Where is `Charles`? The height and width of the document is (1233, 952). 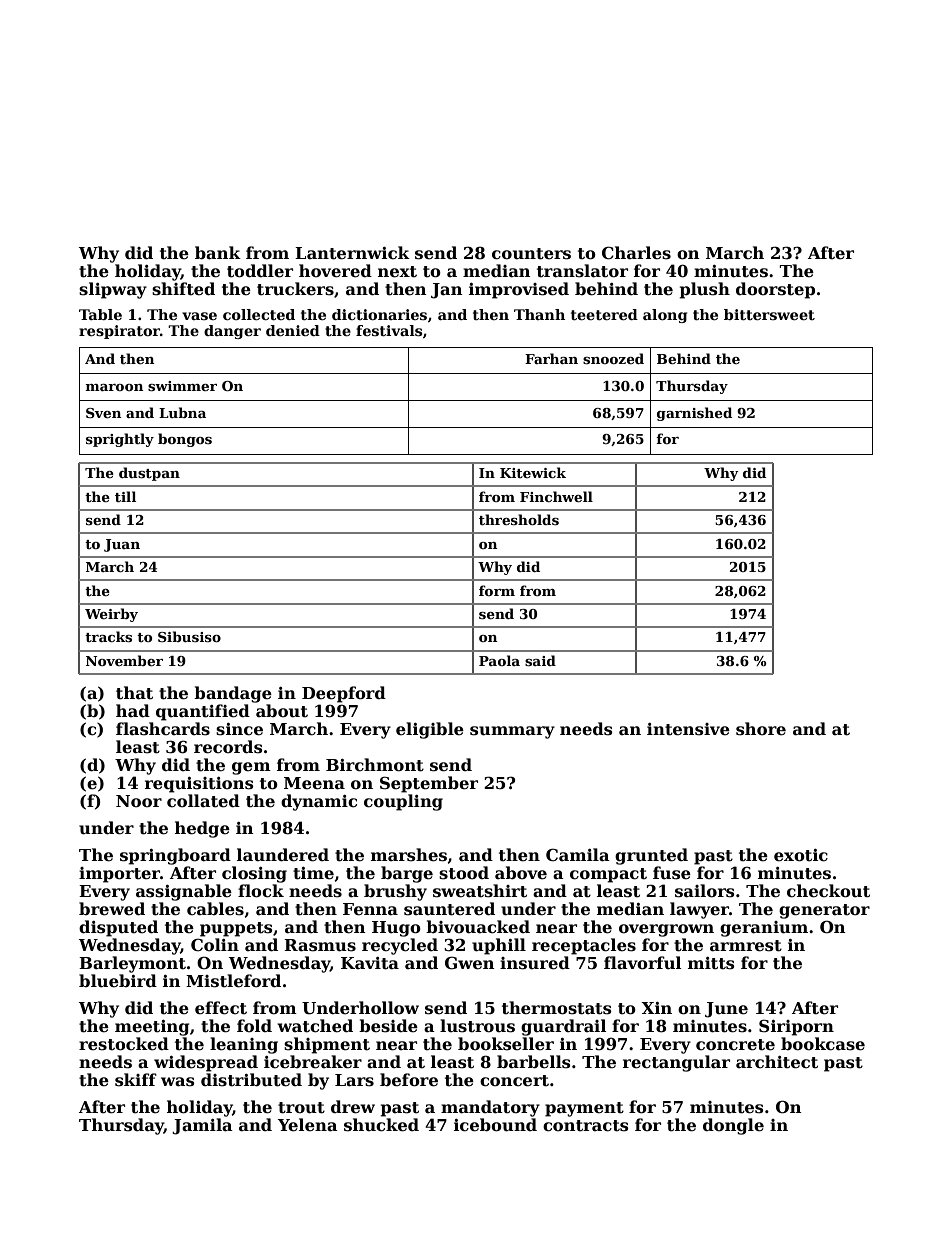
Charles is located at coordinates (636, 253).
